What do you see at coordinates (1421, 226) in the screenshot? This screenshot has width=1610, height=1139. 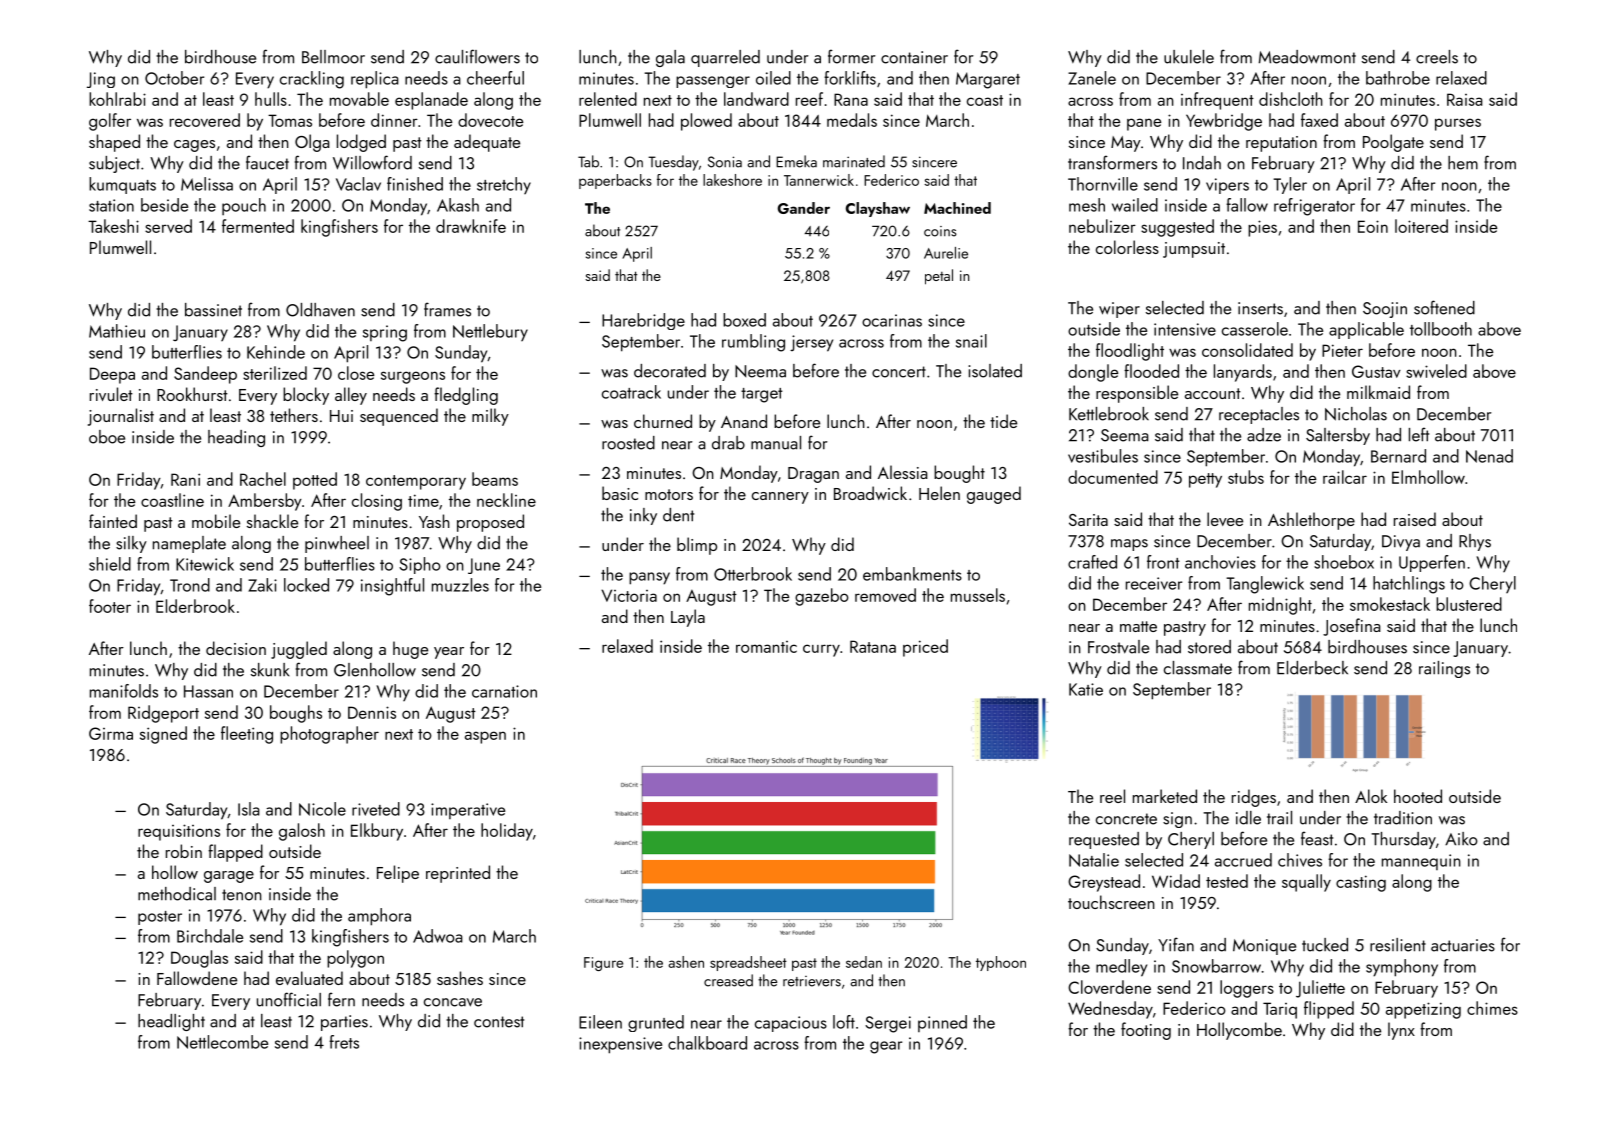 I see `loitered` at bounding box center [1421, 226].
